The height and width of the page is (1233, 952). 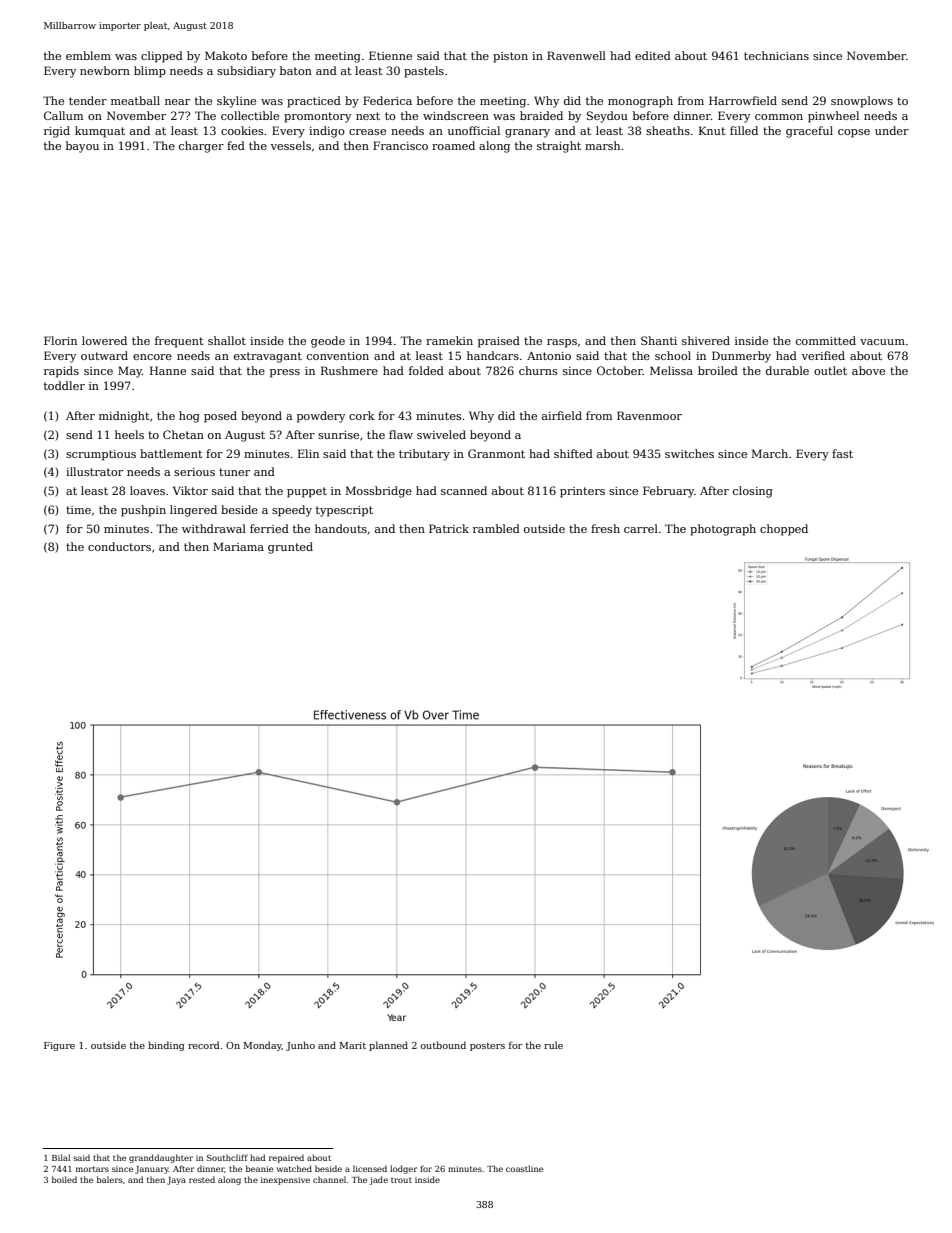 What do you see at coordinates (269, 528) in the page?
I see `ferried` at bounding box center [269, 528].
